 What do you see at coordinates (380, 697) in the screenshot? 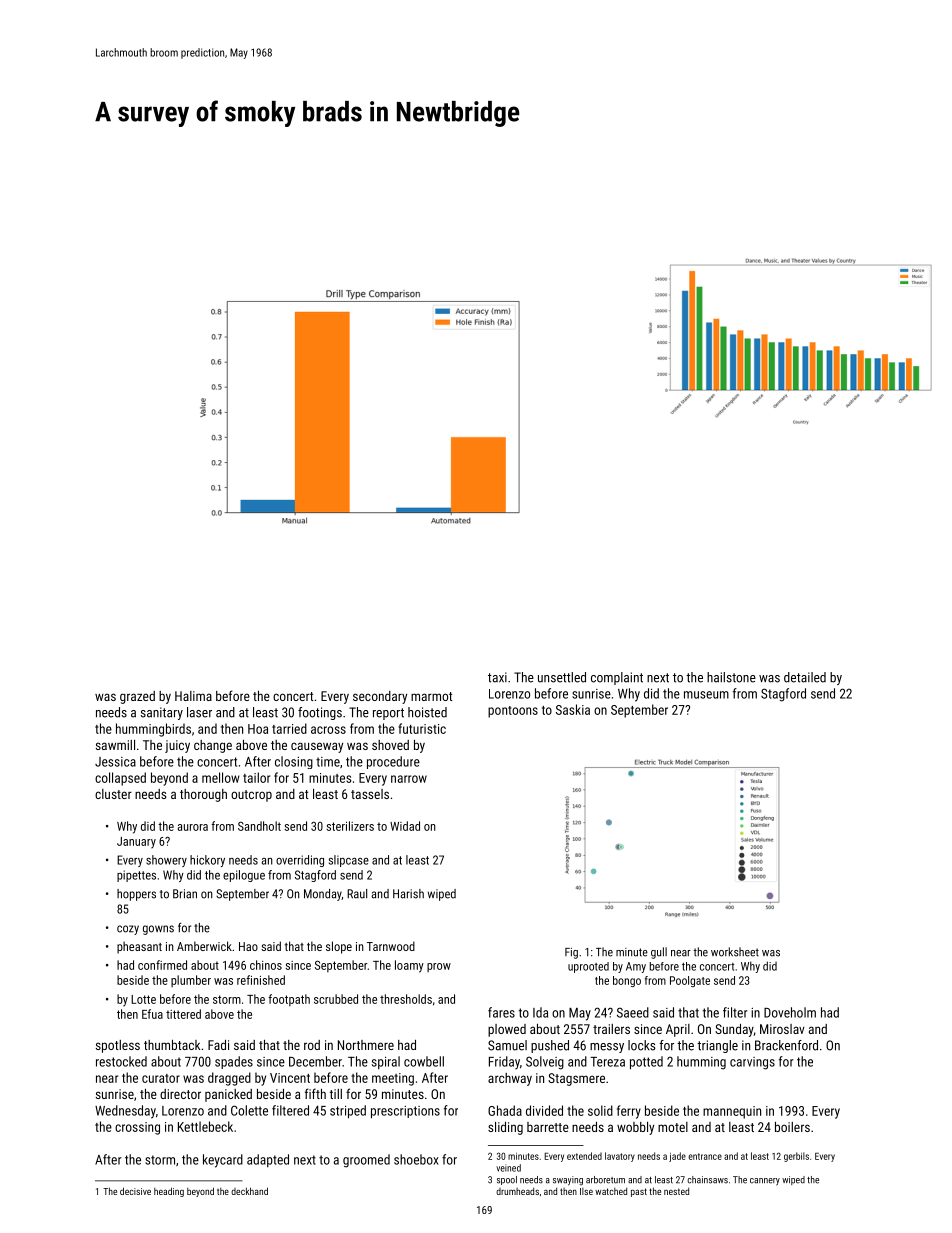
I see `secondary` at bounding box center [380, 697].
